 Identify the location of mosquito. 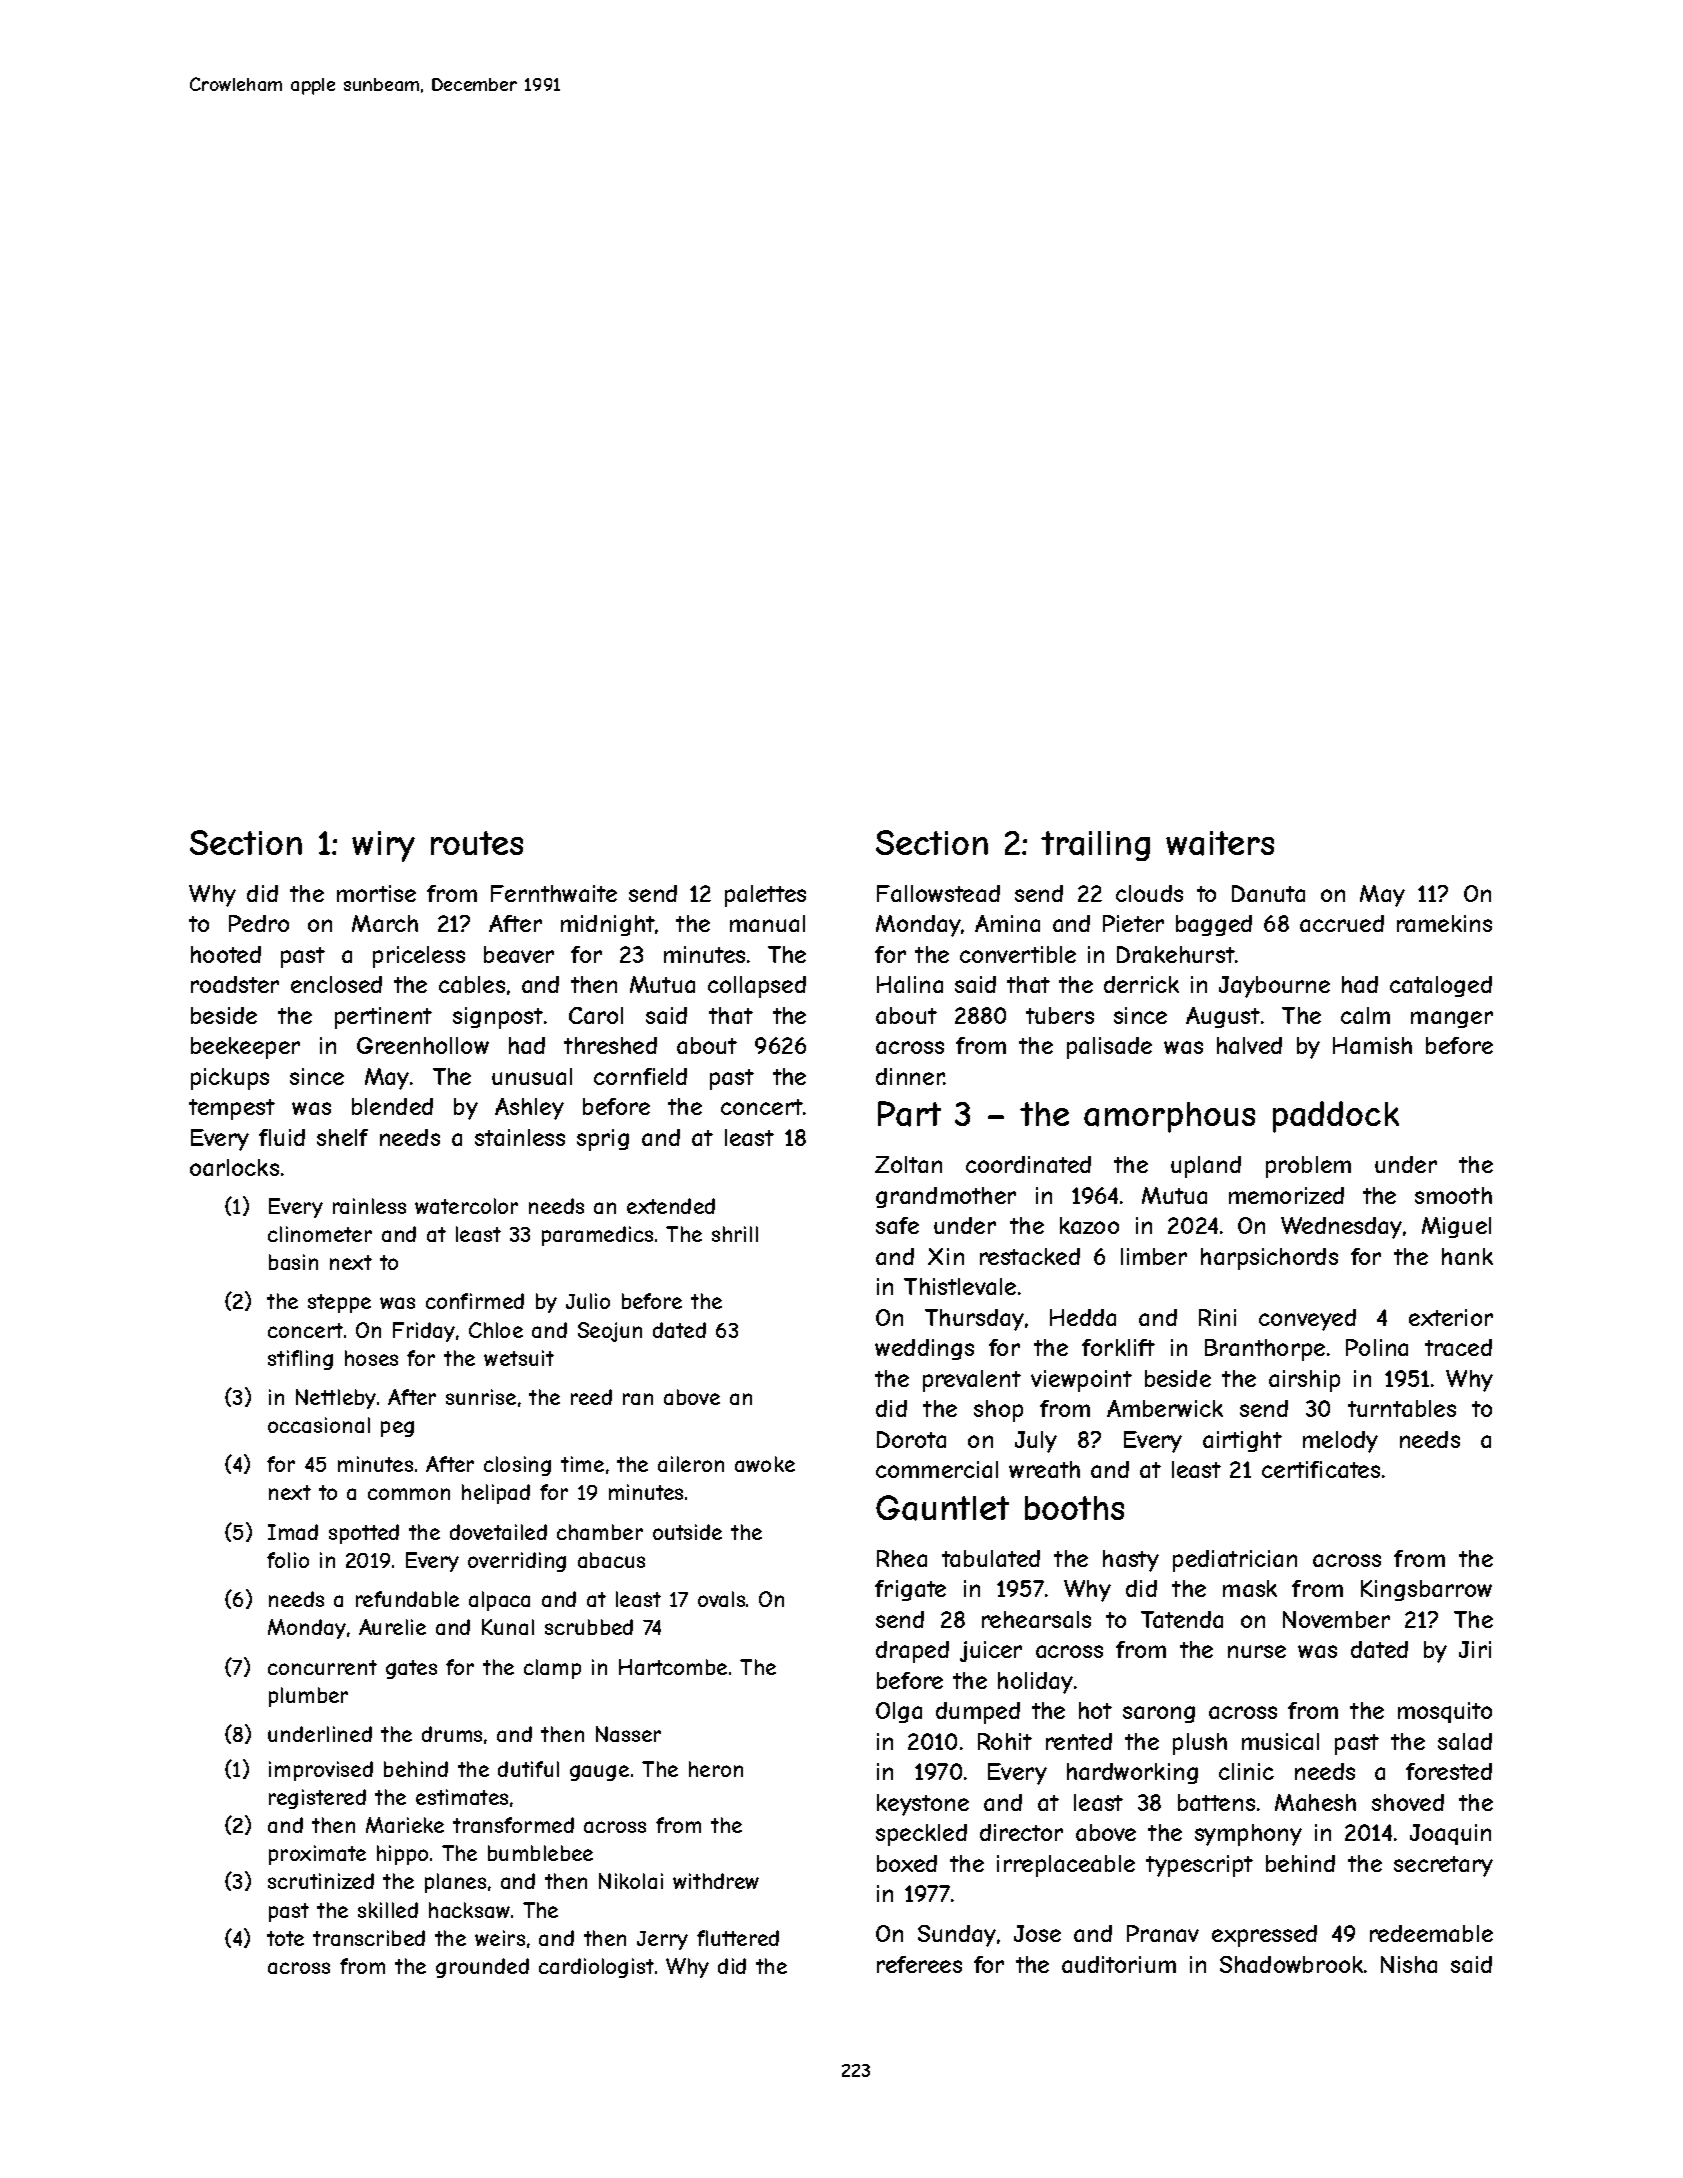
(1445, 1712).
